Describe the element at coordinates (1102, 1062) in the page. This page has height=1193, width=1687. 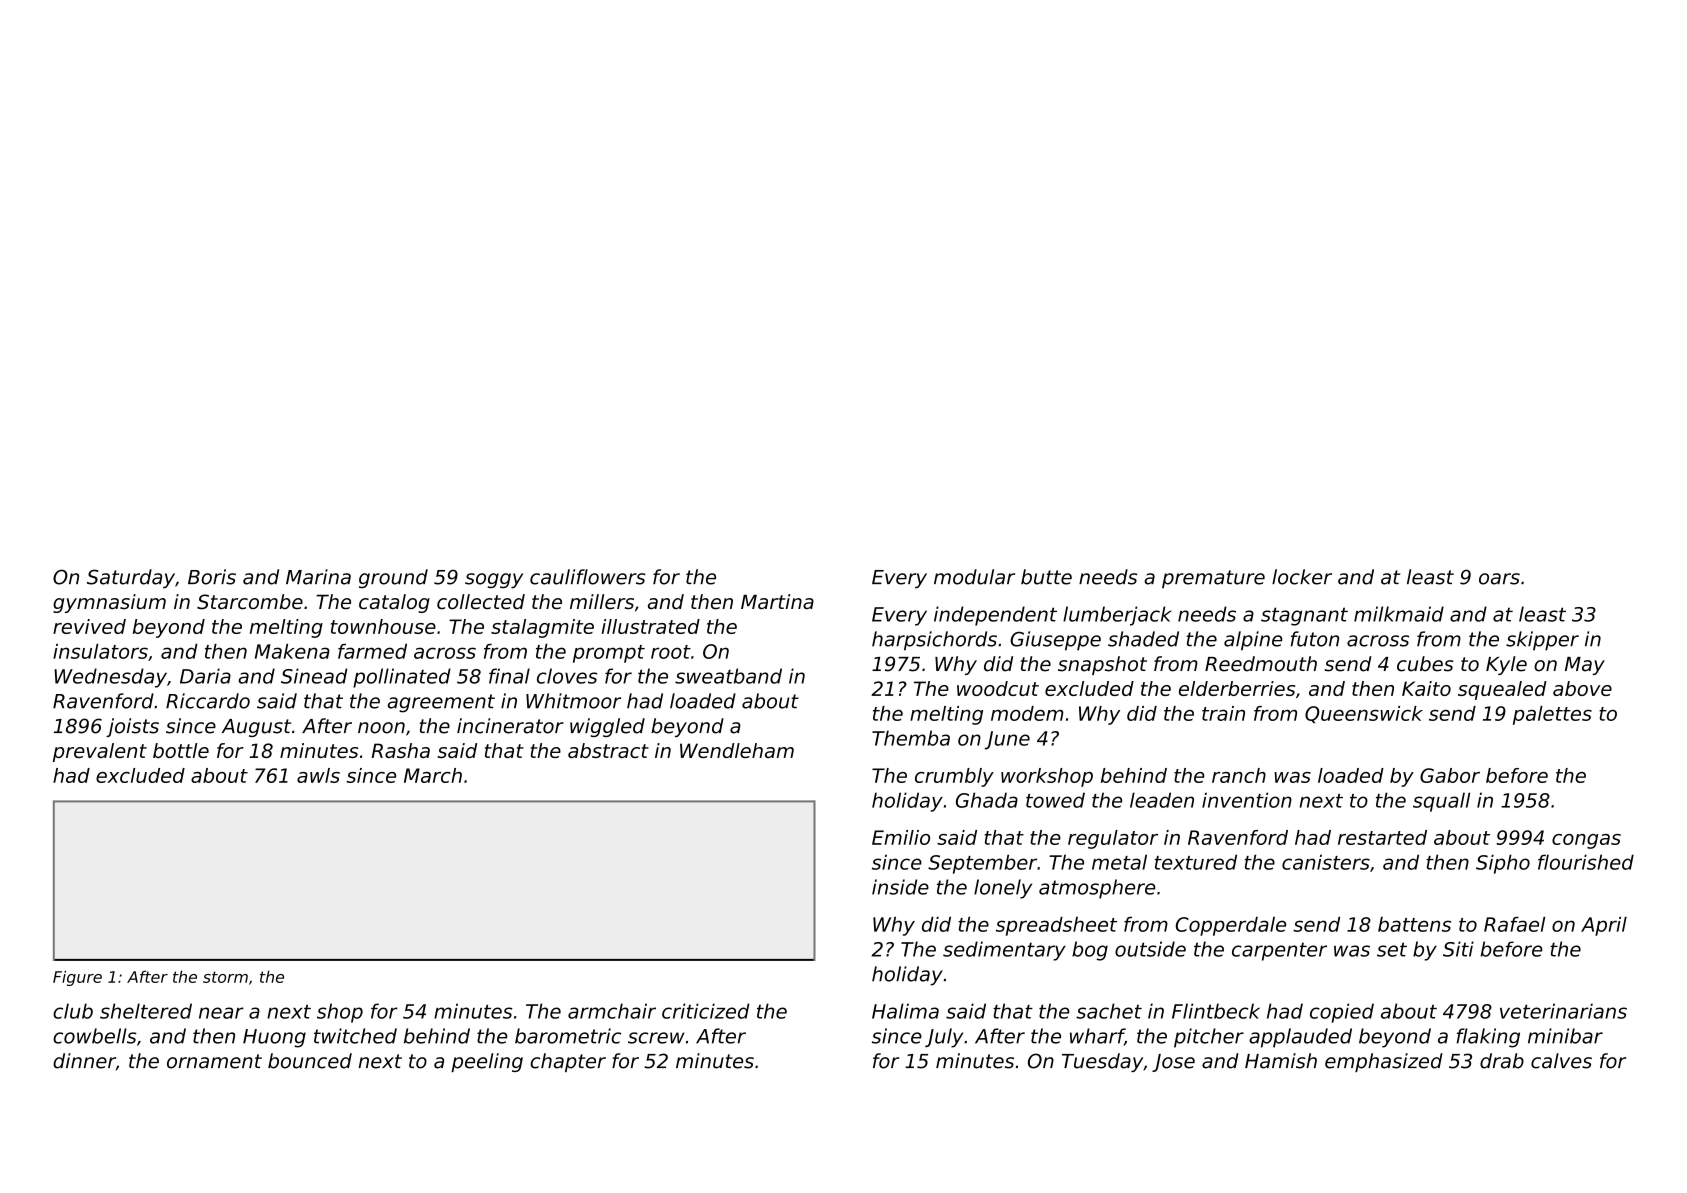
I see `Tuesday` at that location.
